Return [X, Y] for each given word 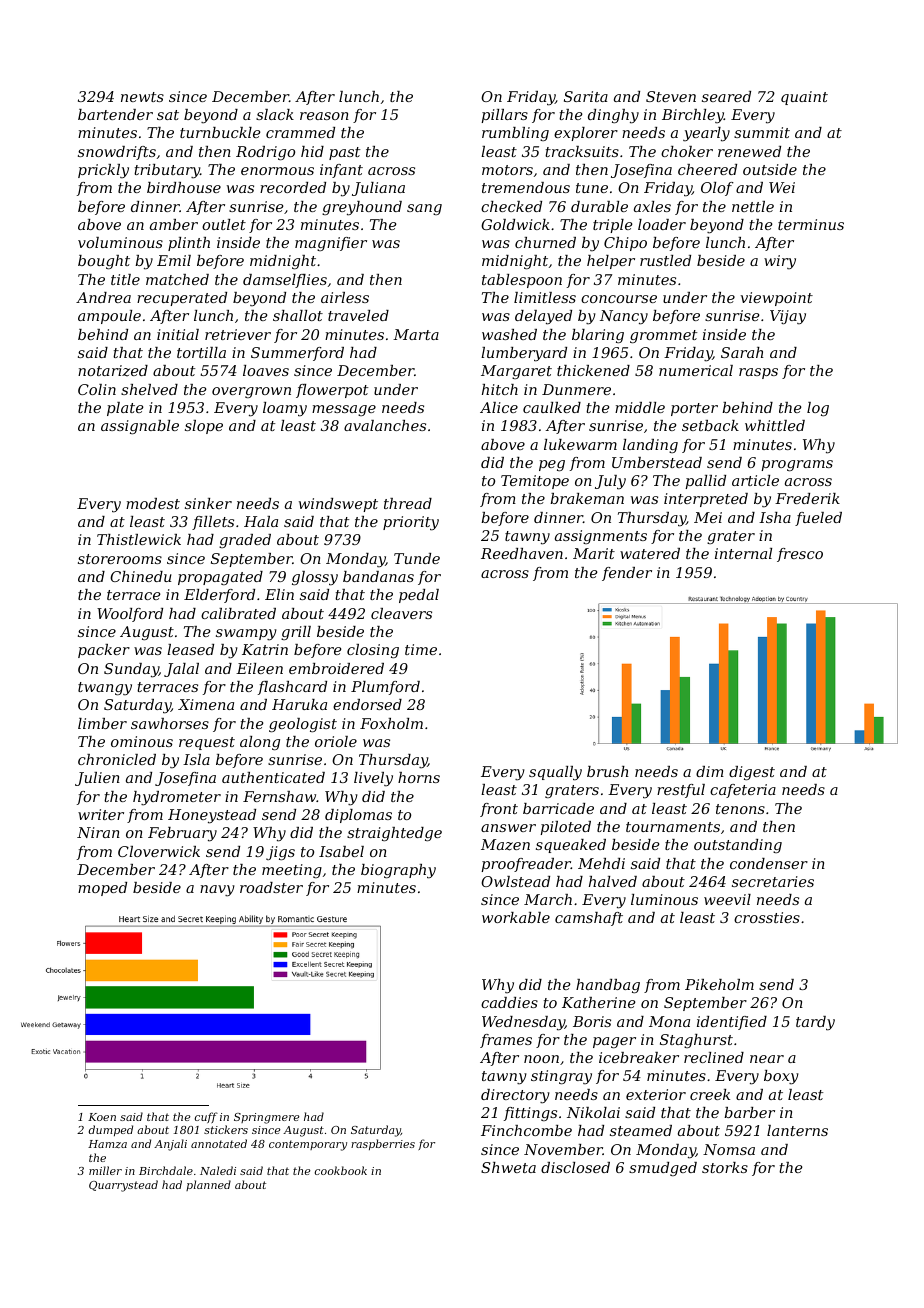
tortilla [201, 352]
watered [650, 553]
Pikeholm [719, 984]
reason [324, 116]
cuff [206, 1117]
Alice [499, 407]
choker [687, 151]
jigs [280, 853]
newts [142, 97]
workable [516, 917]
